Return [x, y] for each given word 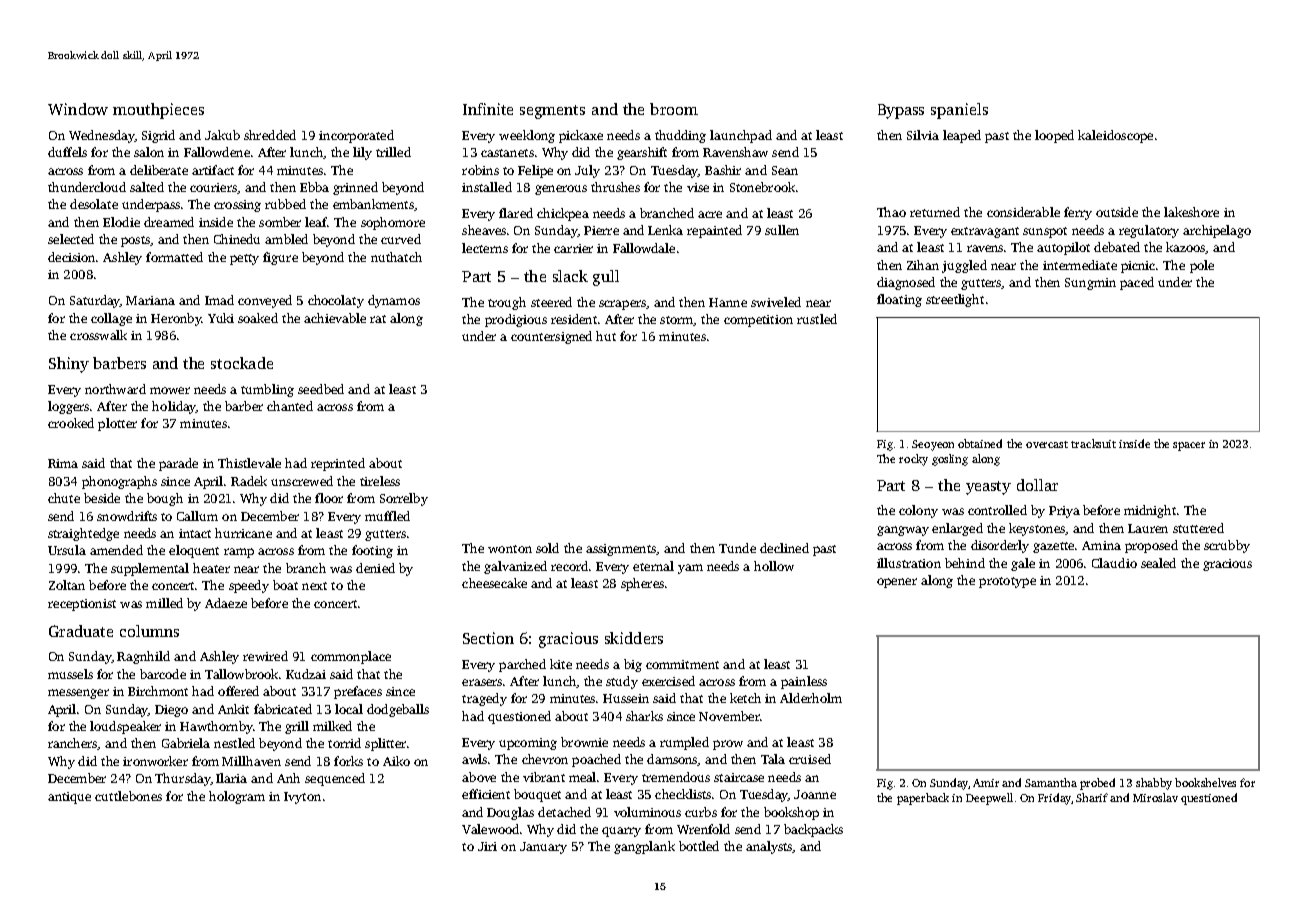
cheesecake [494, 583]
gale [1023, 564]
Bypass [901, 111]
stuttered [1198, 528]
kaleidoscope [1115, 136]
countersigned [551, 337]
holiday [174, 407]
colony [918, 511]
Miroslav [1155, 797]
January [543, 848]
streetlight [955, 300]
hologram [237, 797]
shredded [270, 135]
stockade [242, 363]
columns [149, 631]
